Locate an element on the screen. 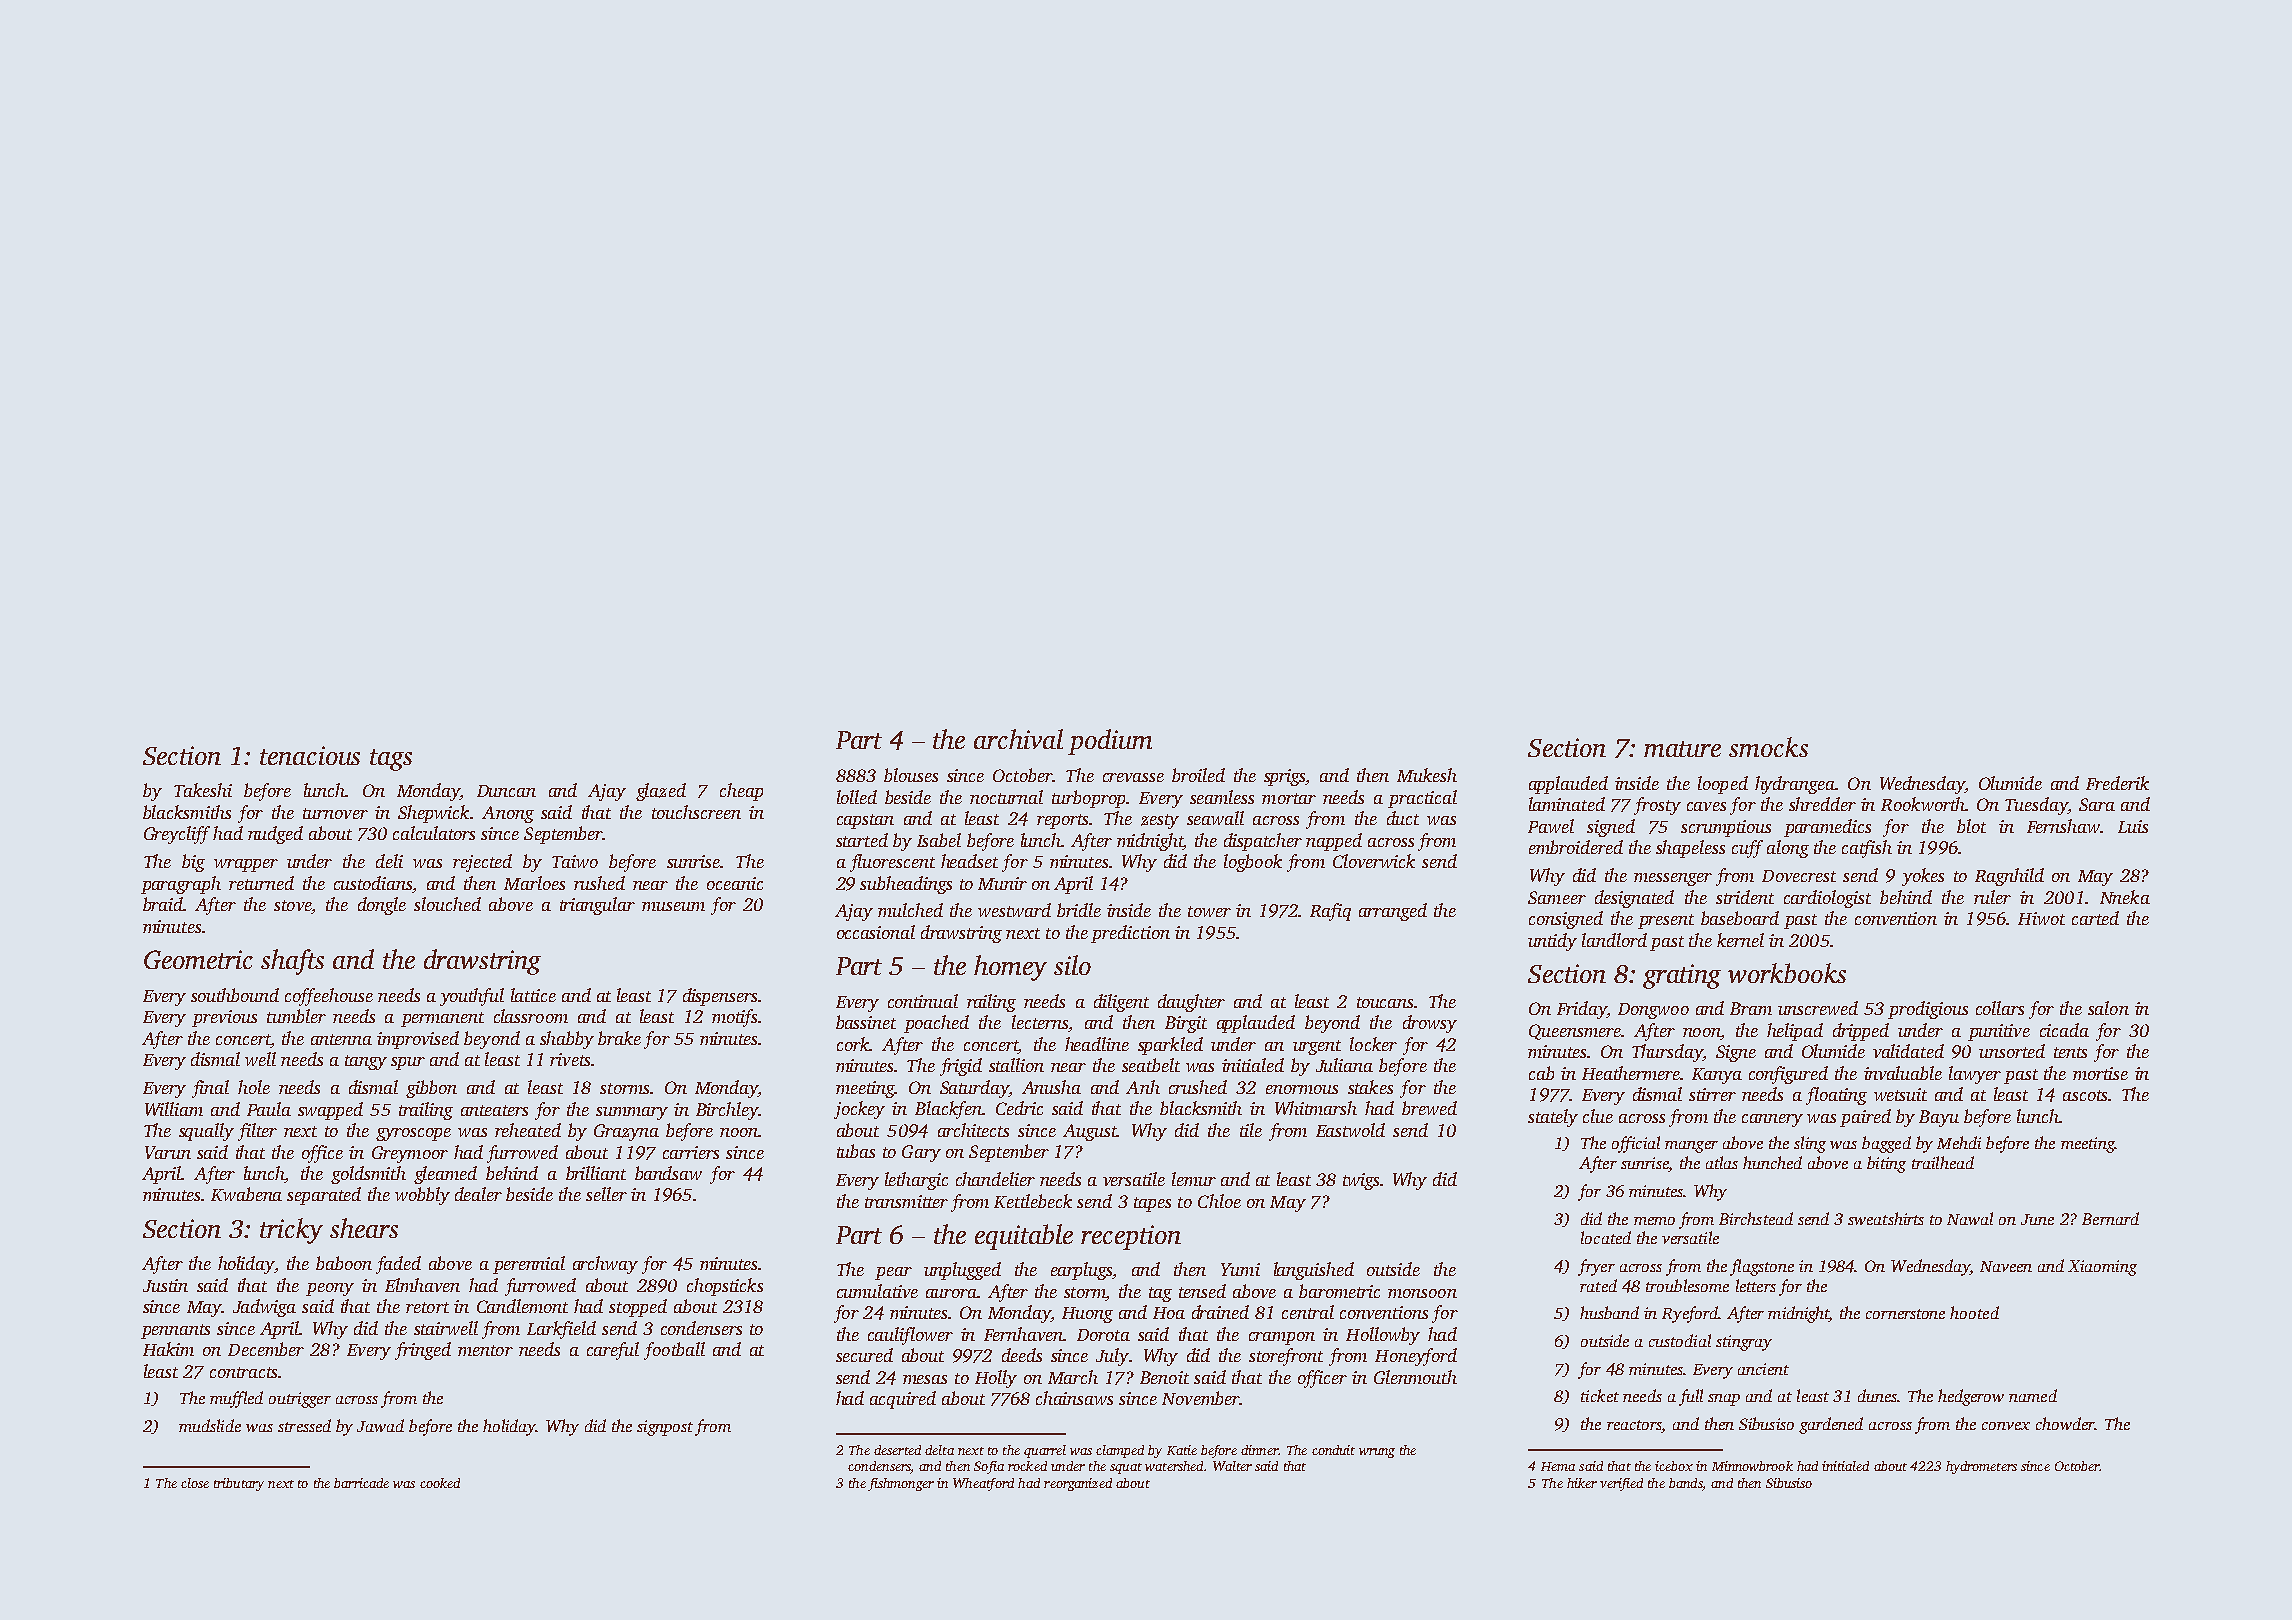 The width and height of the screenshot is (2292, 1620). Bayu is located at coordinates (1939, 1118).
